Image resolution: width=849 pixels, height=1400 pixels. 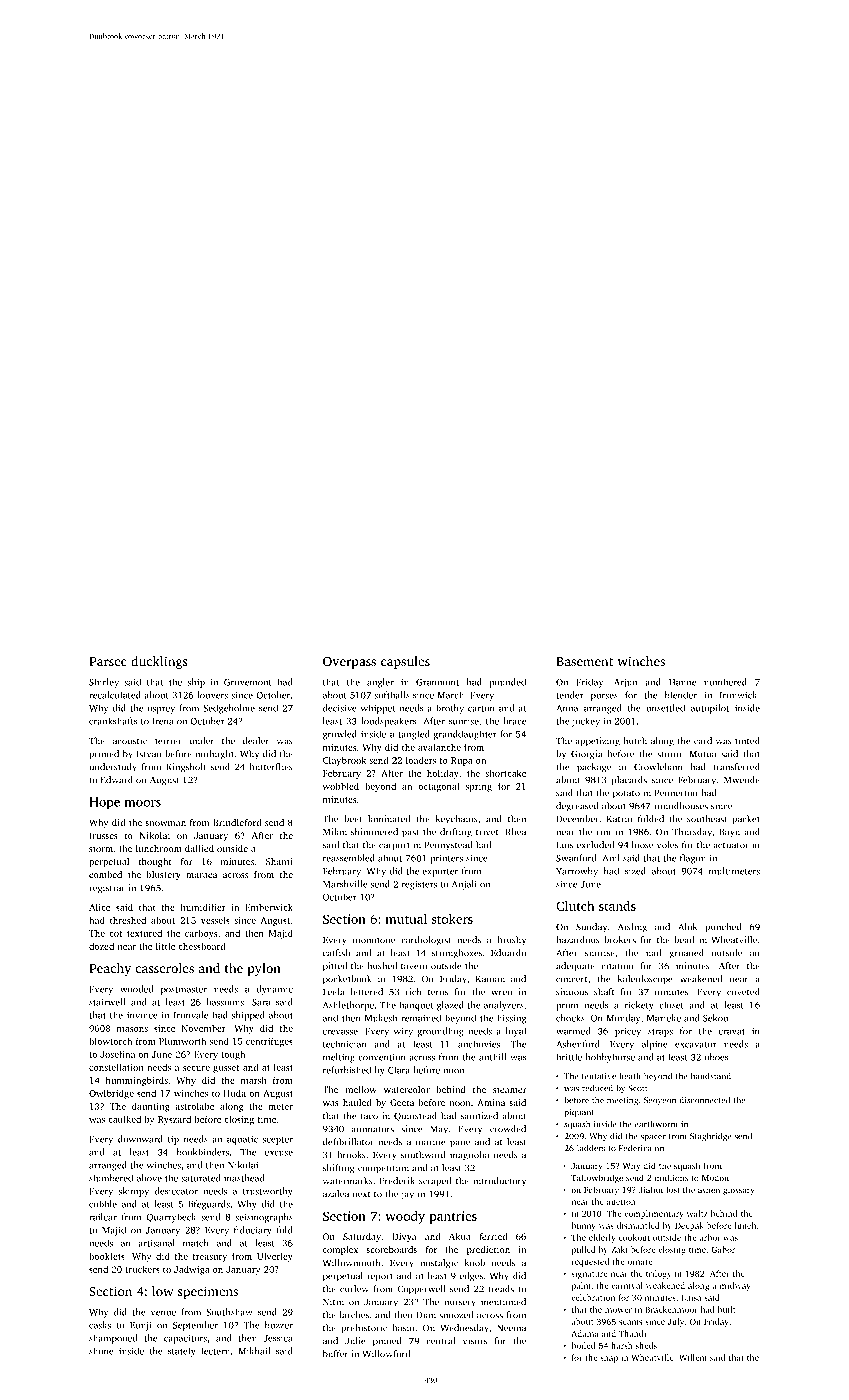 What do you see at coordinates (584, 661) in the page?
I see `Basement` at bounding box center [584, 661].
